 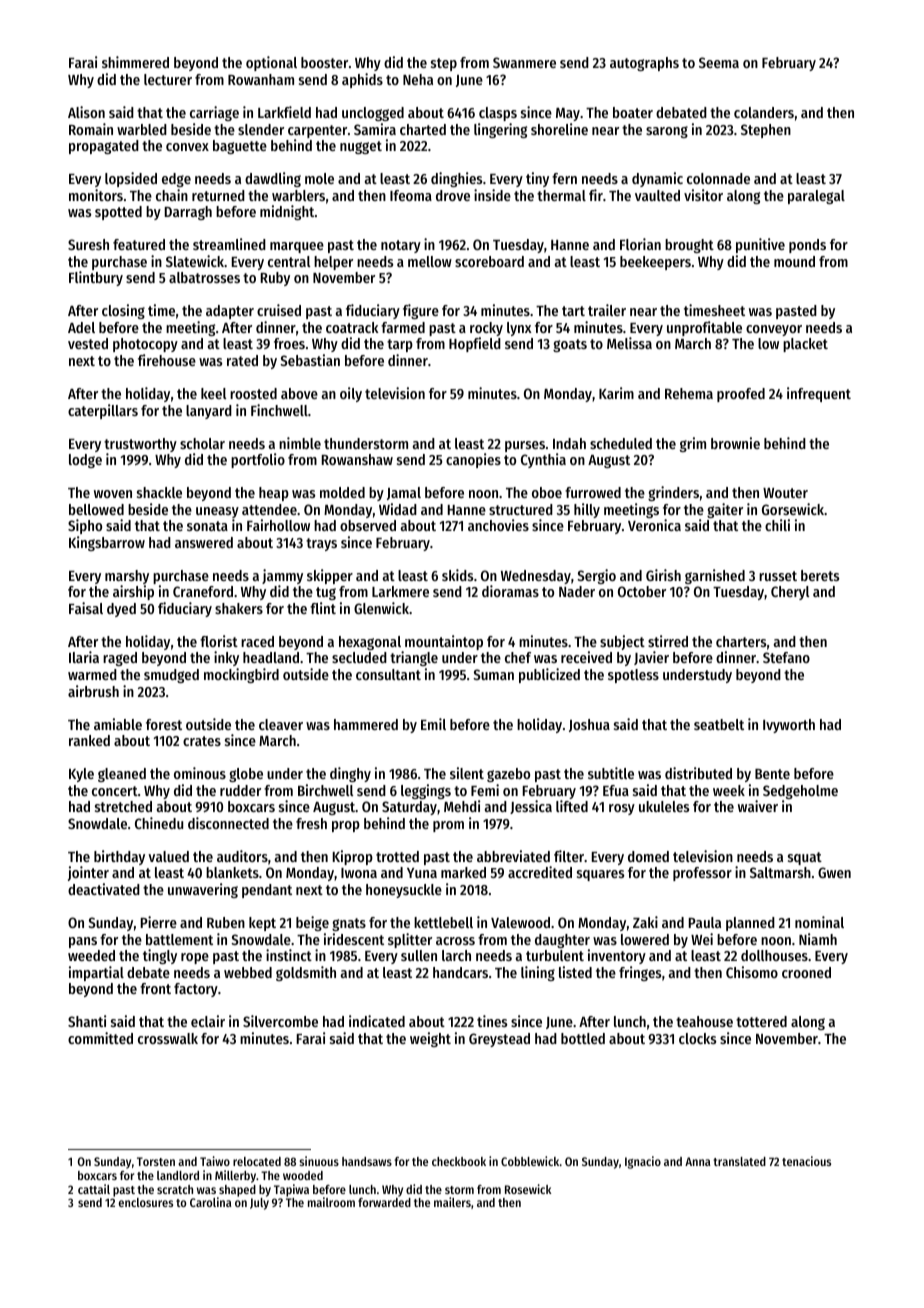 What do you see at coordinates (145, 345) in the screenshot?
I see `photocopy` at bounding box center [145, 345].
